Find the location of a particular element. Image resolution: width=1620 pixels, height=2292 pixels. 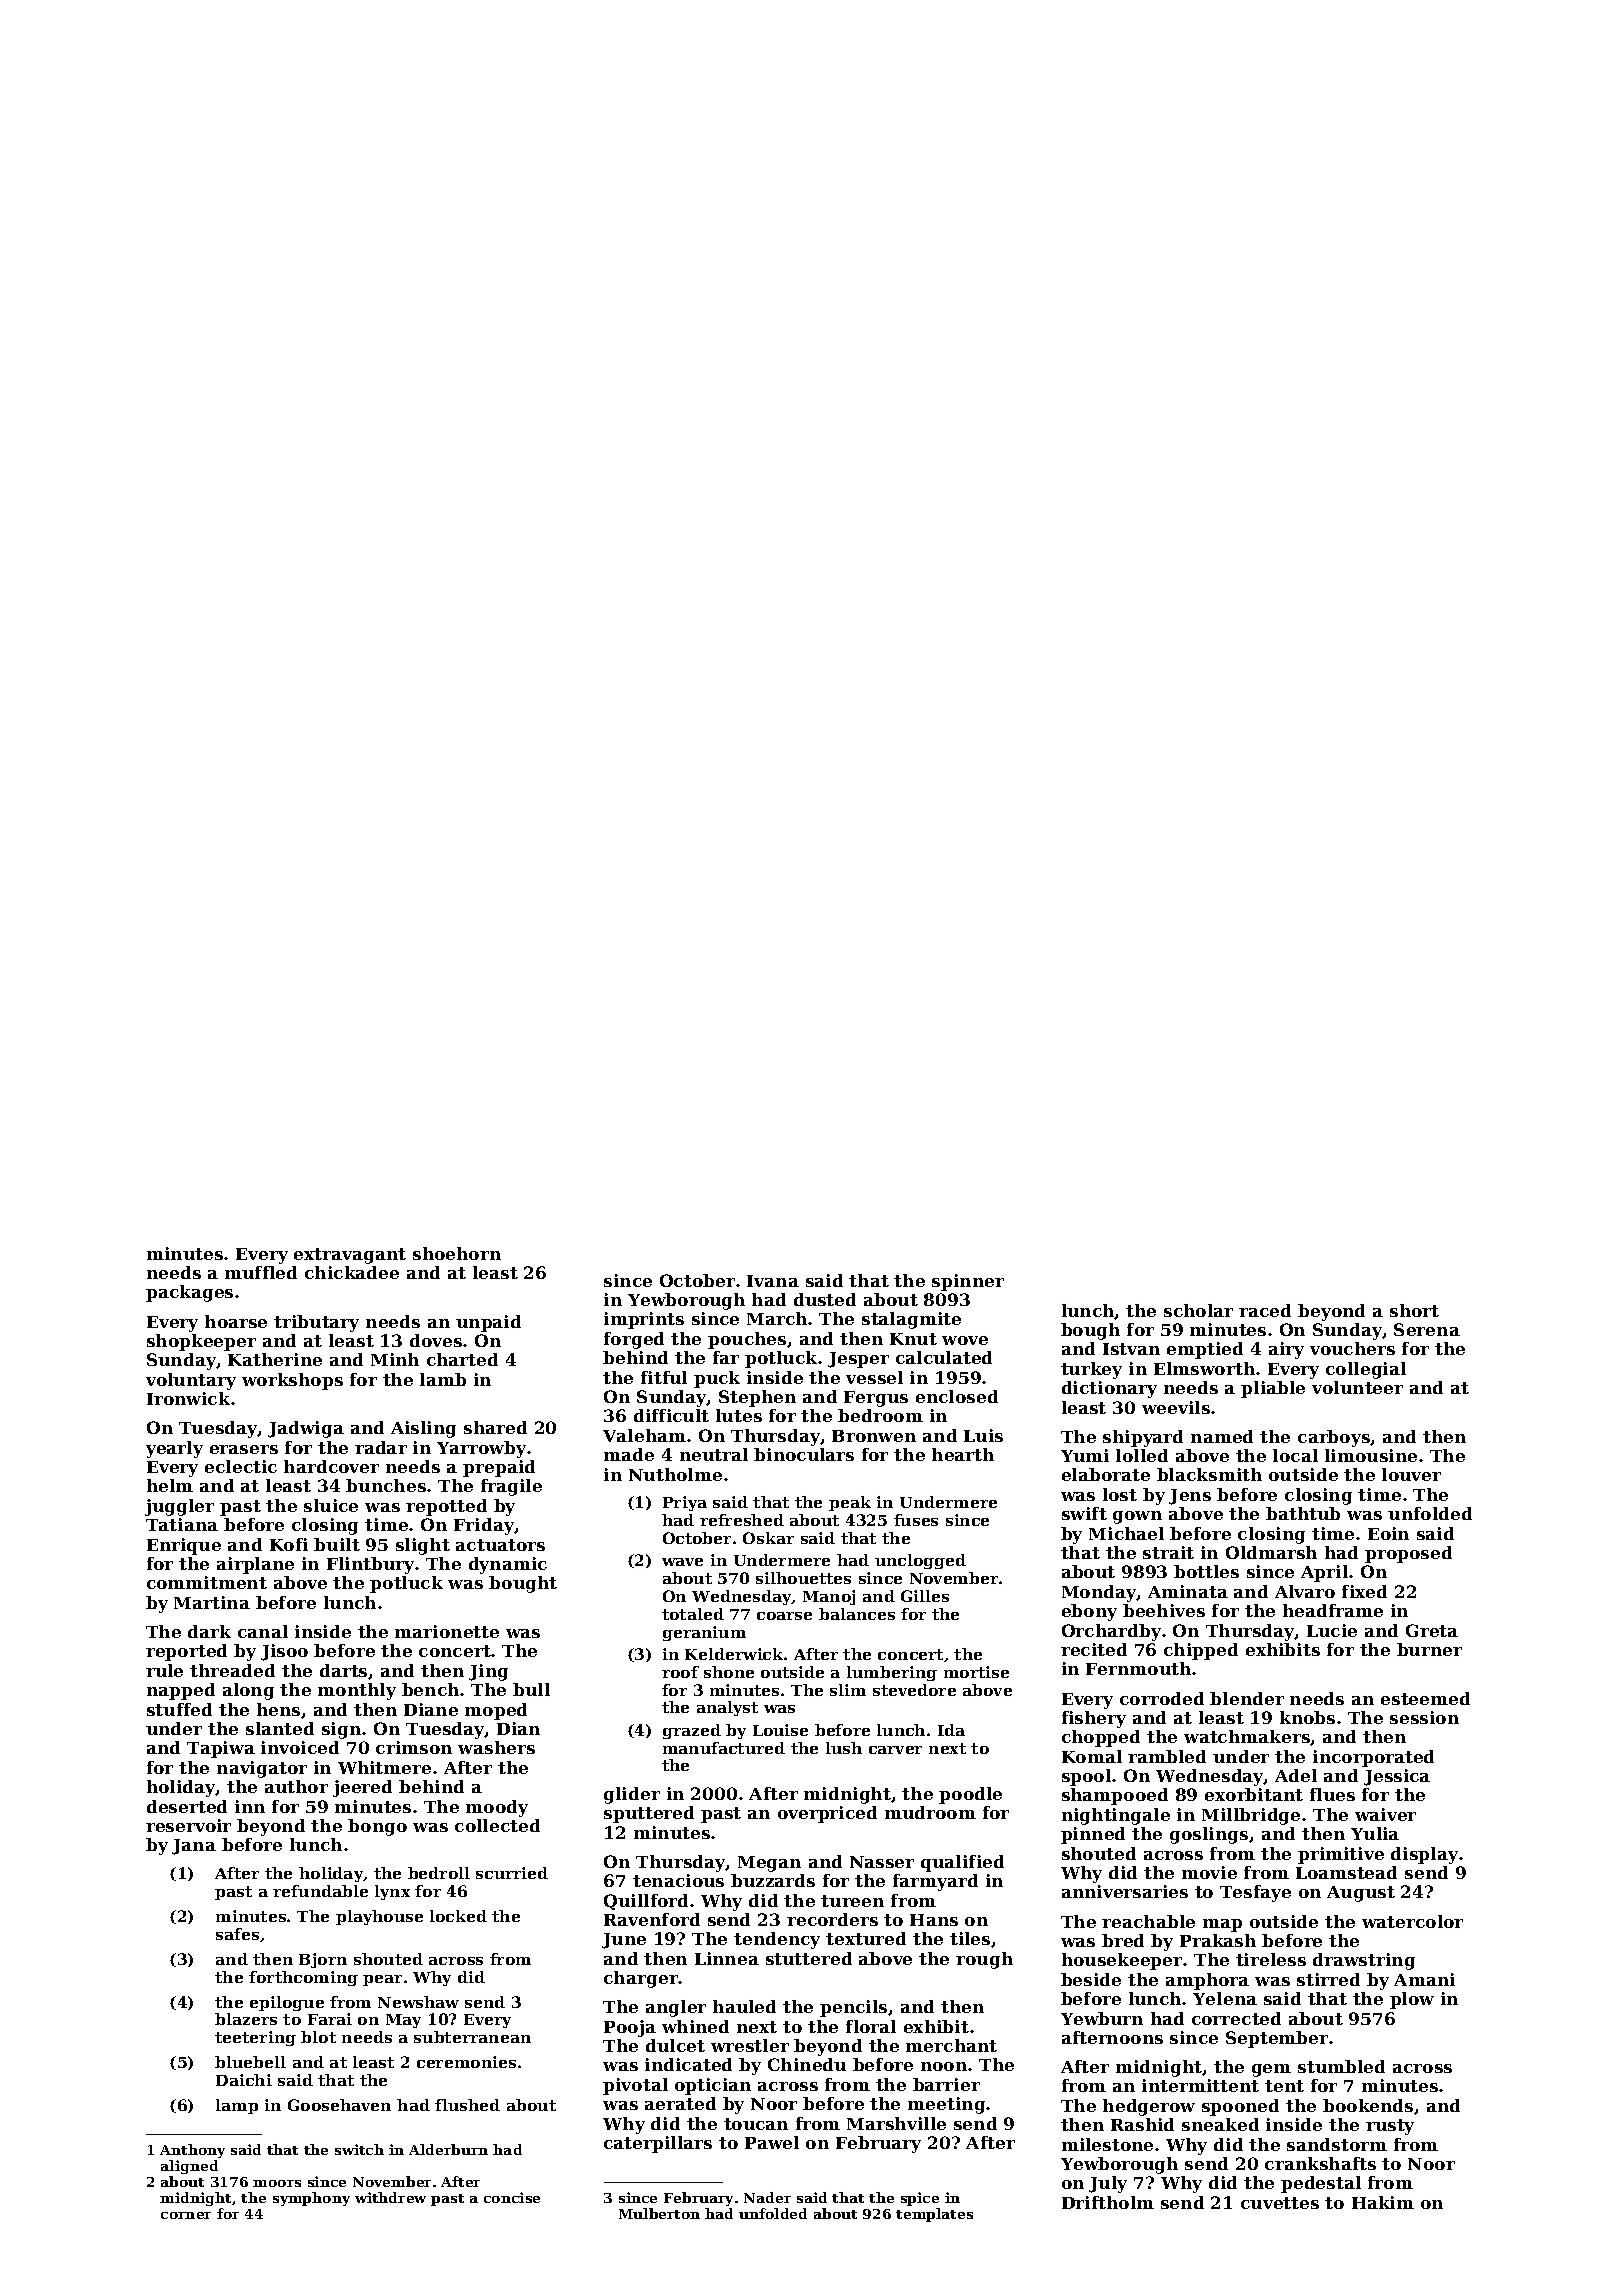

Marshville is located at coordinates (896, 2123).
